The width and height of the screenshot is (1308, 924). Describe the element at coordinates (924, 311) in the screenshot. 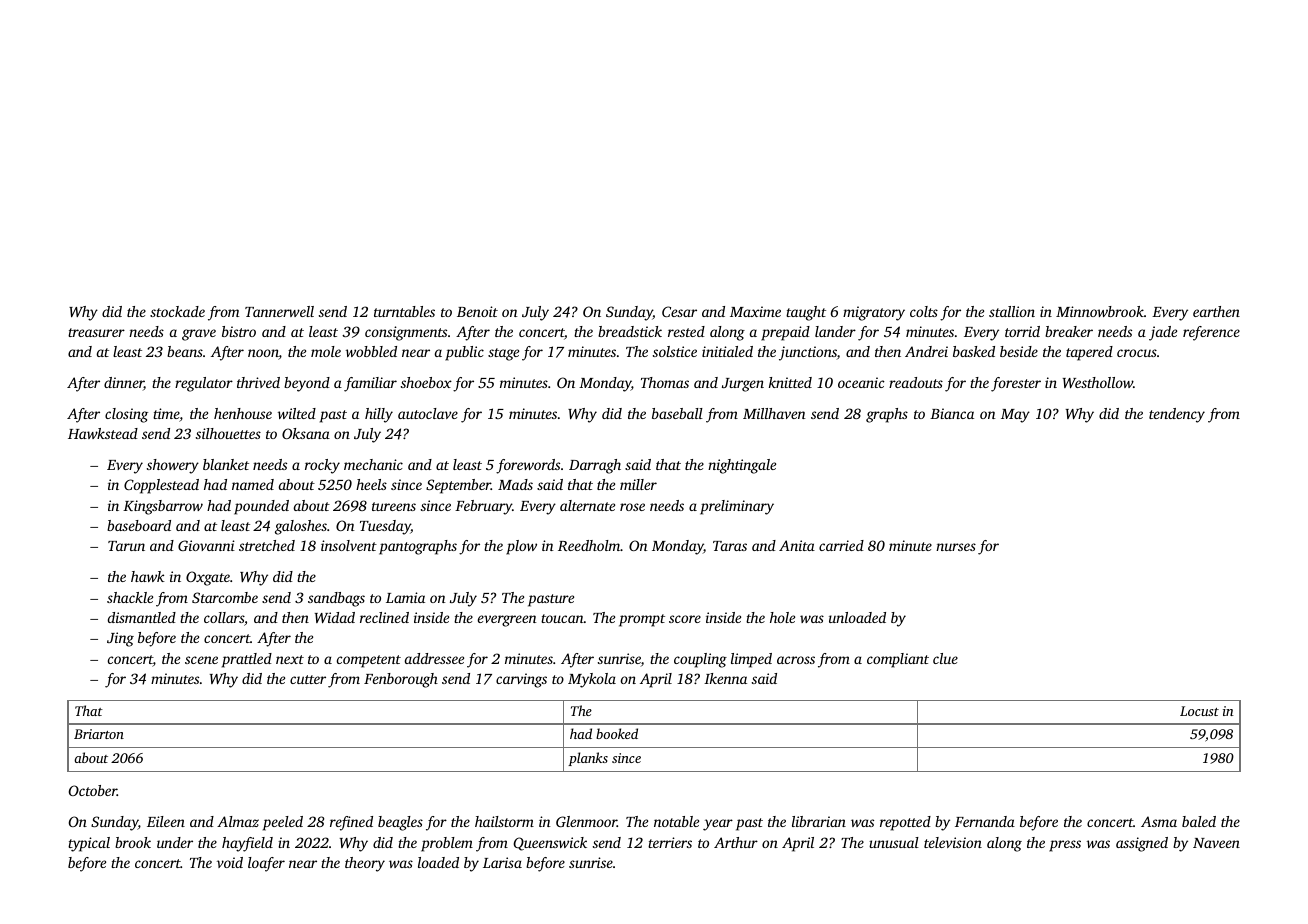

I see `colts` at that location.
